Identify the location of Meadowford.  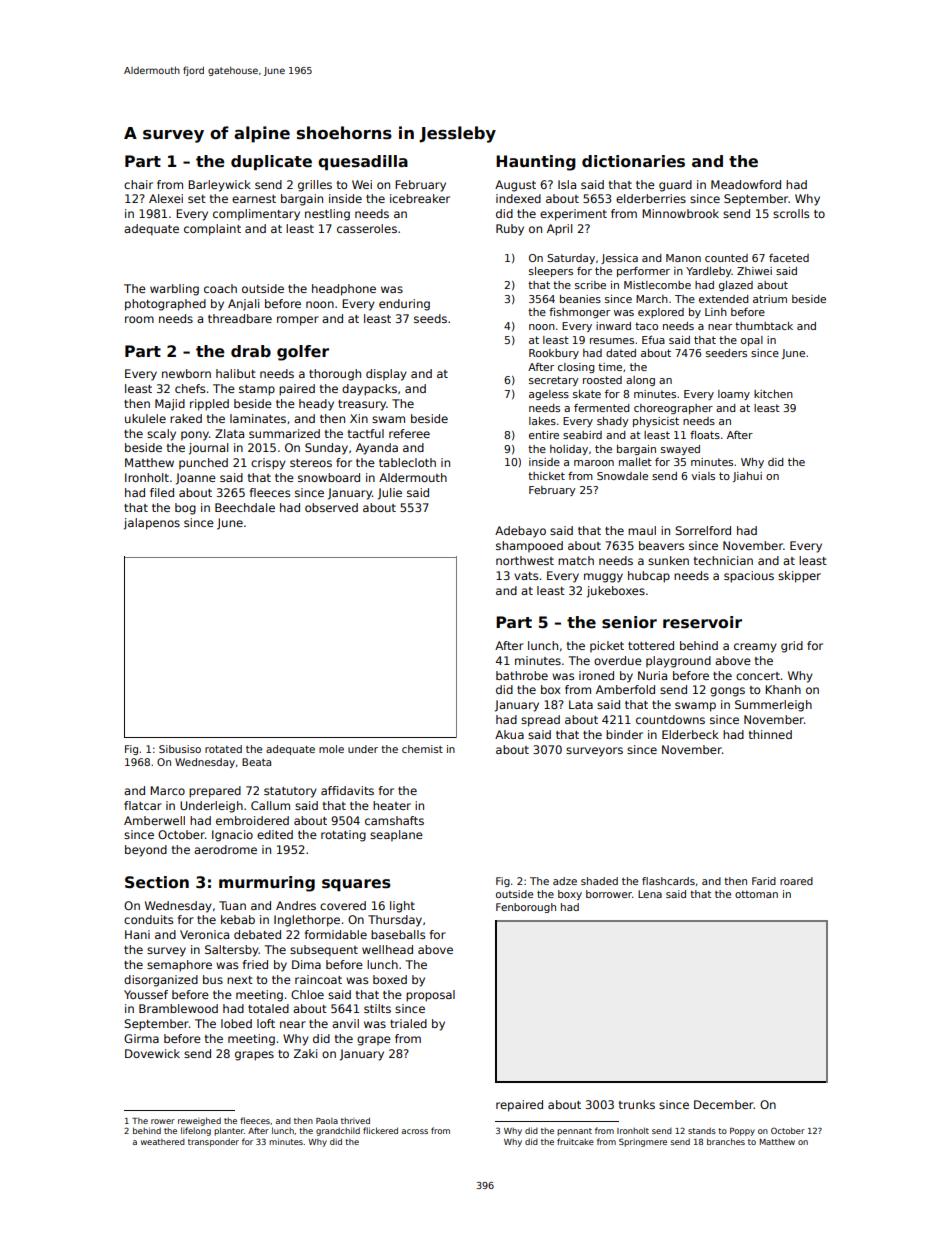
(746, 184).
